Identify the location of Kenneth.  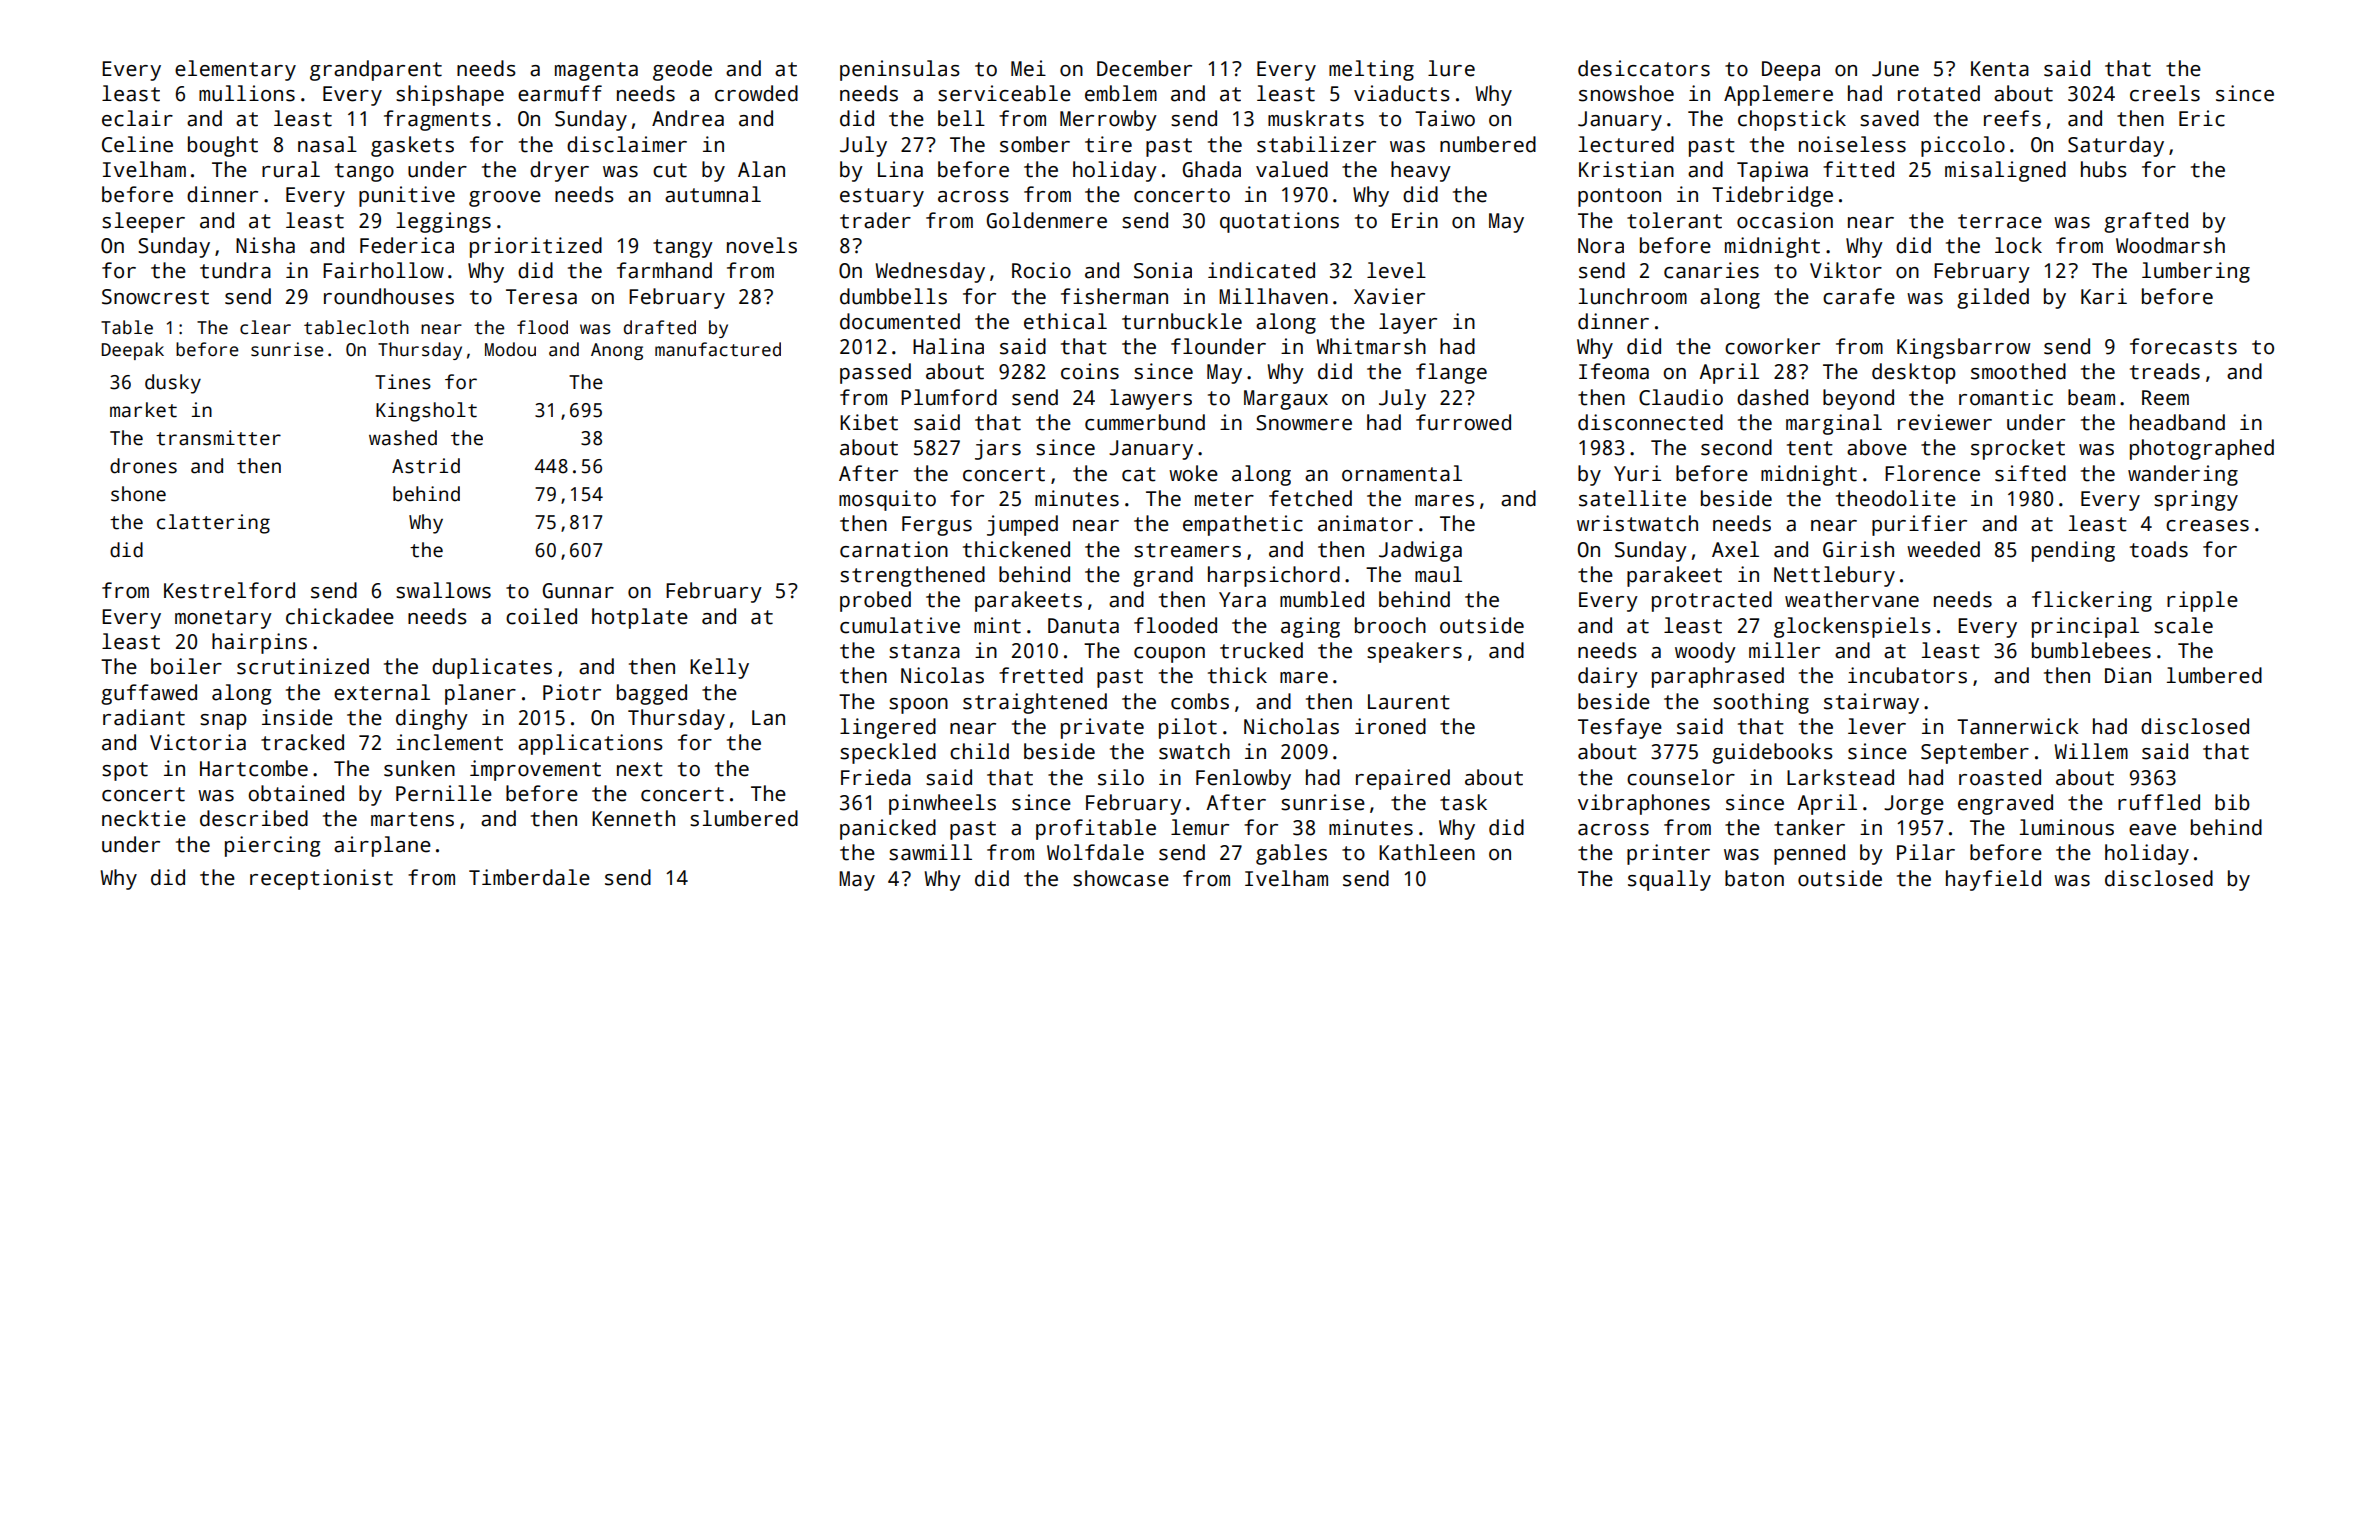
(633, 818).
